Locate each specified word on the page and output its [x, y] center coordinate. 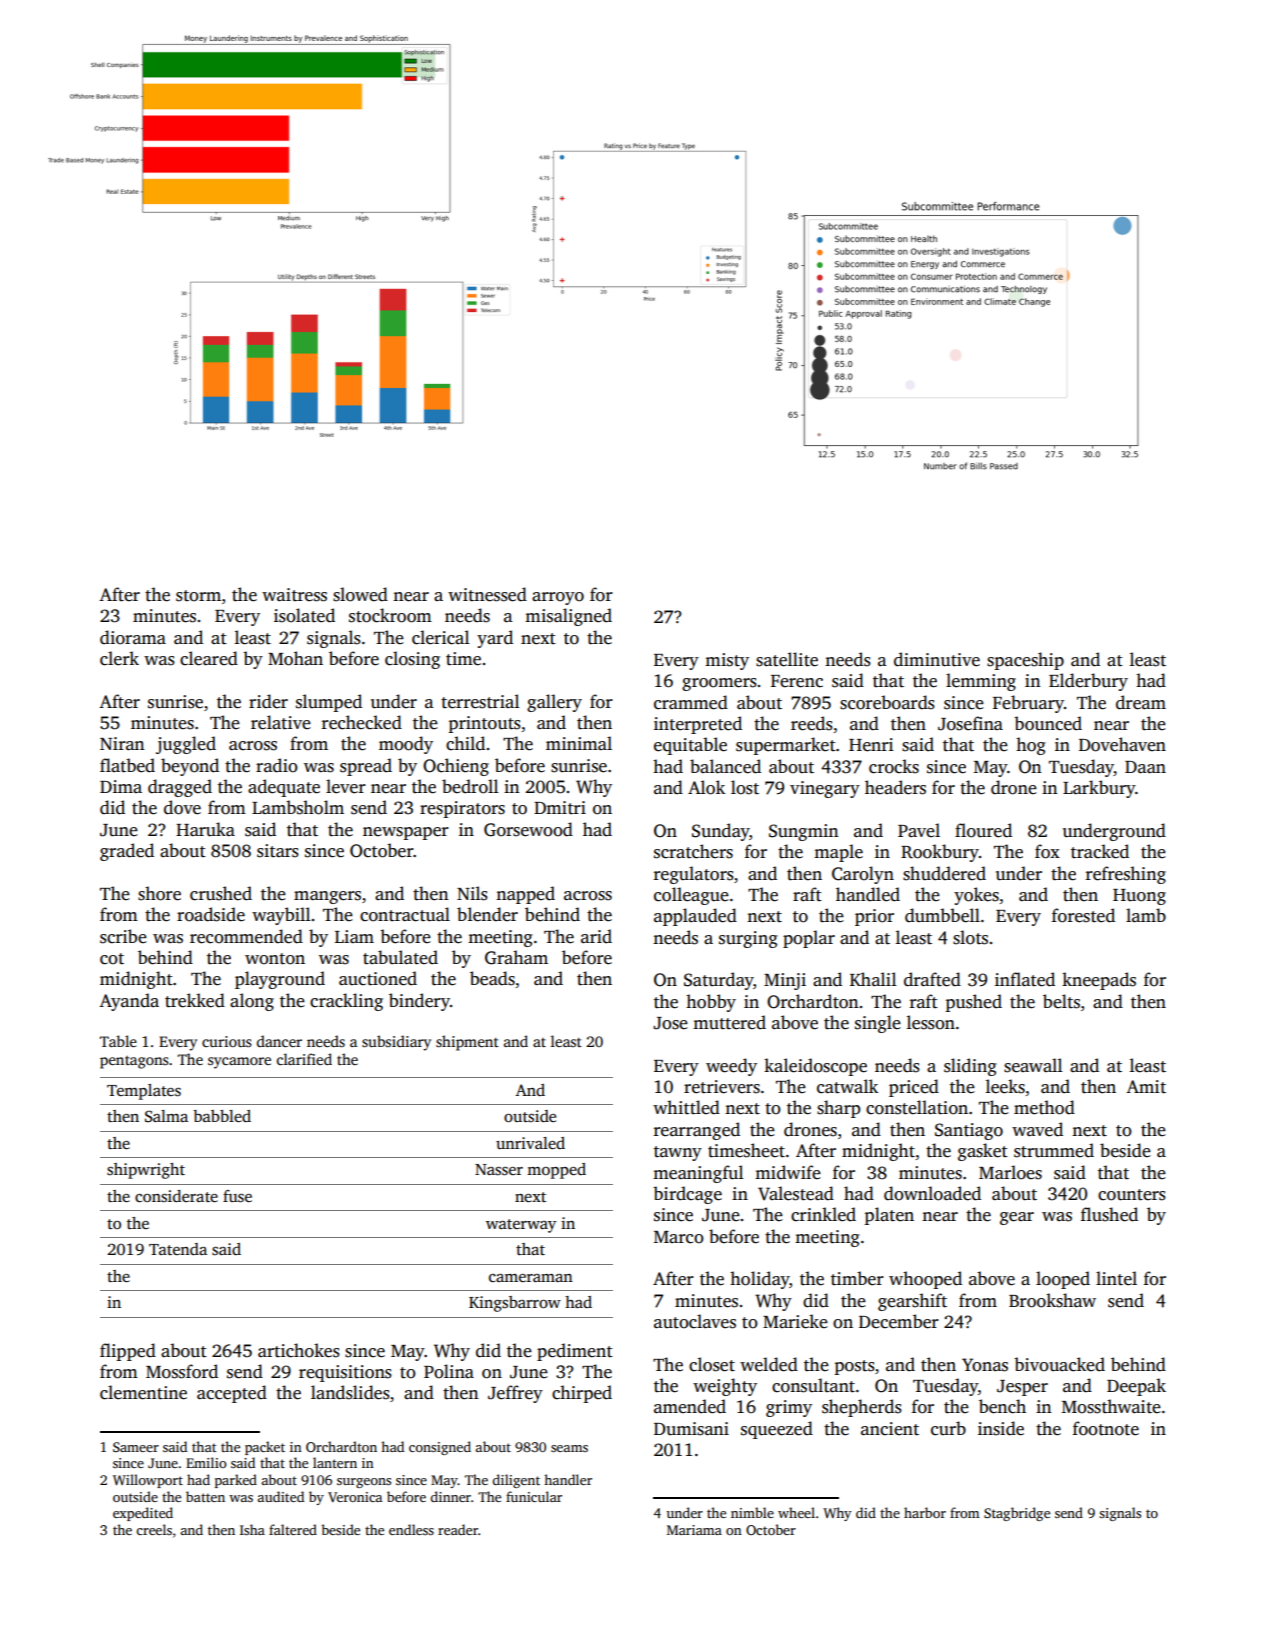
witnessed [487, 594]
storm [198, 596]
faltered [293, 1529]
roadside [211, 914]
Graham [516, 957]
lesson [931, 1022]
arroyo [558, 598]
